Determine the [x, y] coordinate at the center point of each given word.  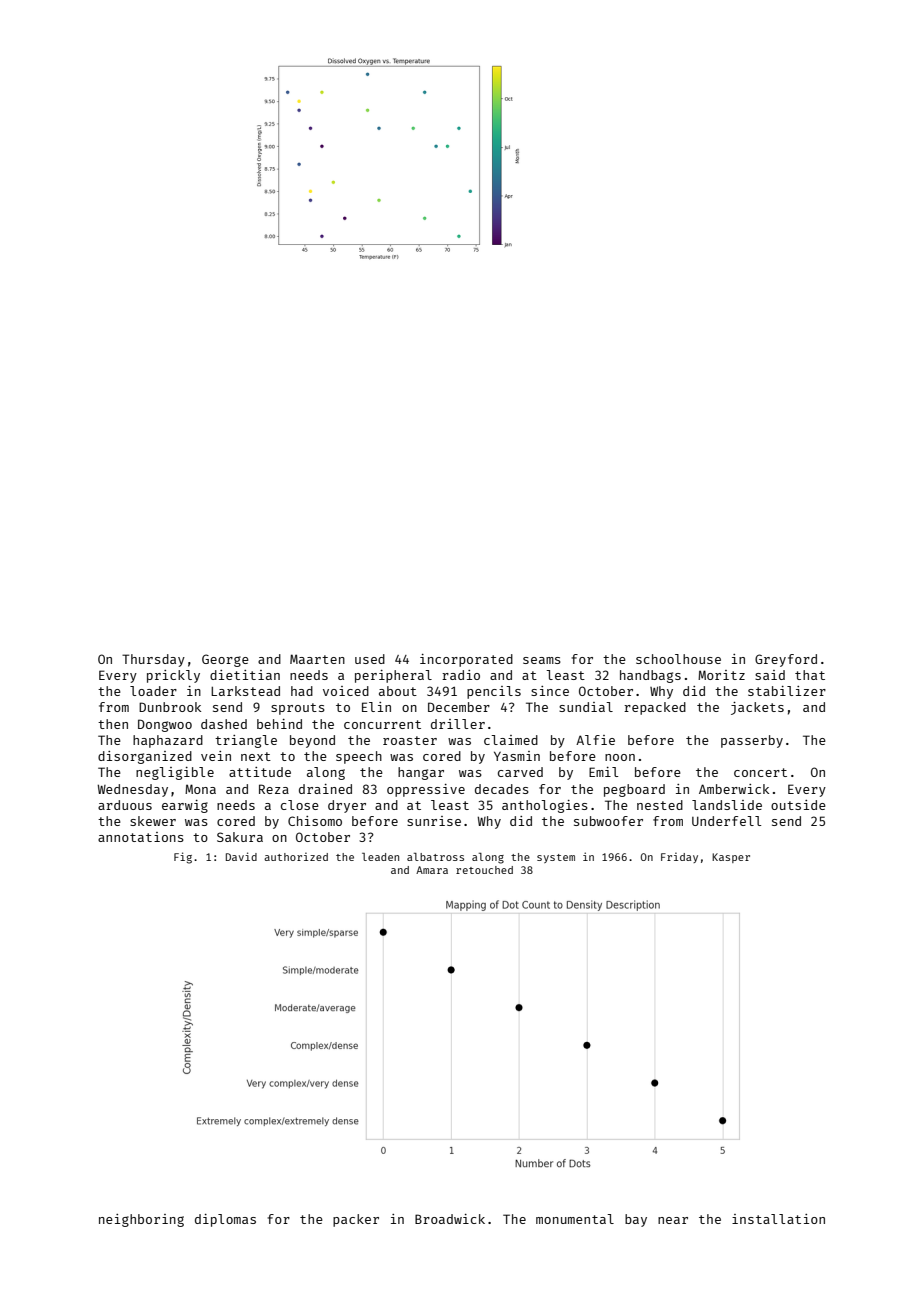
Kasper [731, 858]
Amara [432, 870]
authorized [296, 856]
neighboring [141, 1220]
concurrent [382, 724]
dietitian [245, 675]
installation [778, 1219]
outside [798, 805]
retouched [484, 870]
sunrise [434, 821]
